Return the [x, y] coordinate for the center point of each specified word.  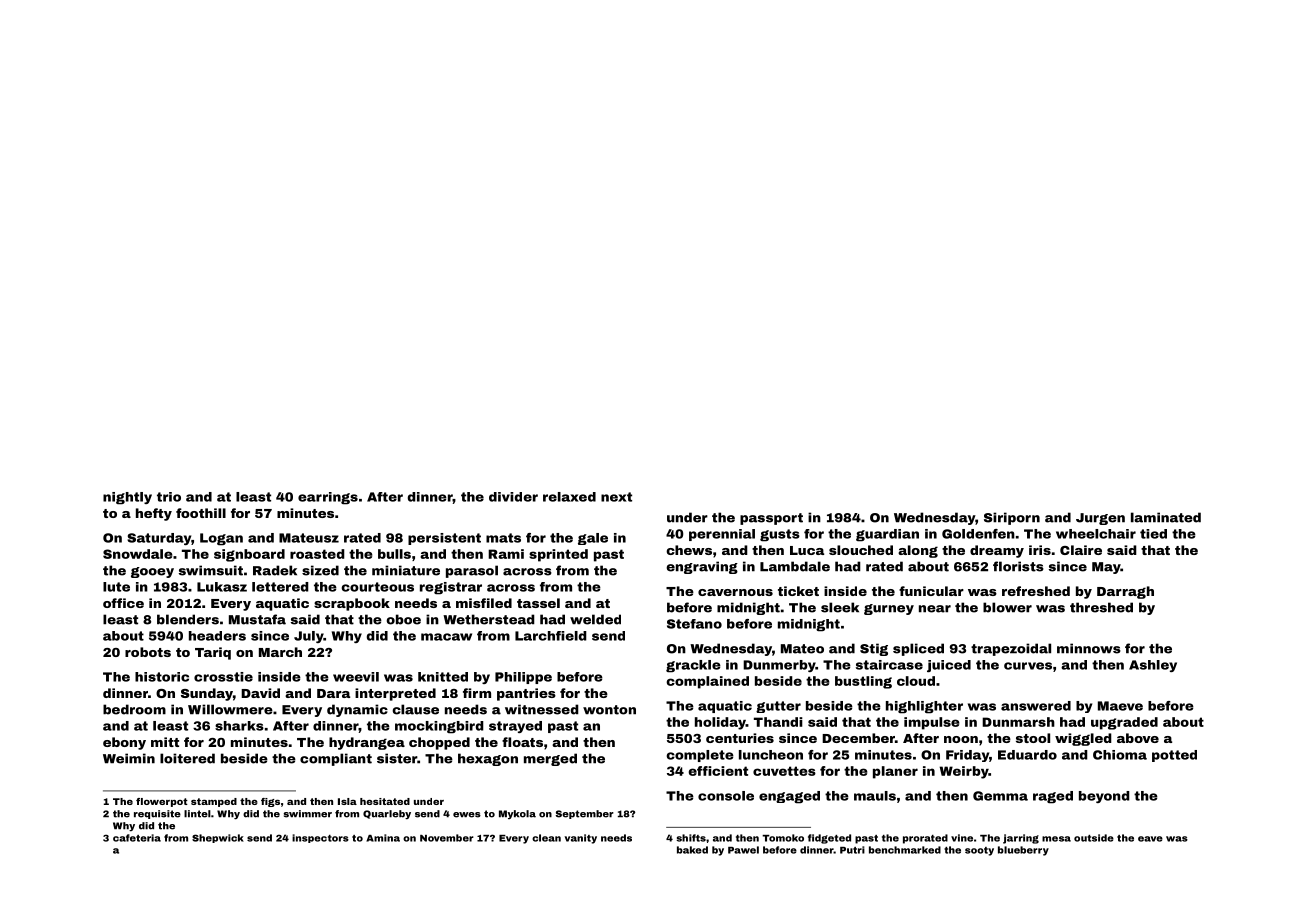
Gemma [1000, 796]
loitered [187, 758]
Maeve [1120, 706]
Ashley [1153, 666]
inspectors [320, 838]
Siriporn [1012, 518]
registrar [451, 588]
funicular [931, 591]
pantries [526, 694]
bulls [394, 554]
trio [169, 497]
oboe [403, 619]
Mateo [802, 649]
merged [550, 759]
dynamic [357, 710]
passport [771, 519]
